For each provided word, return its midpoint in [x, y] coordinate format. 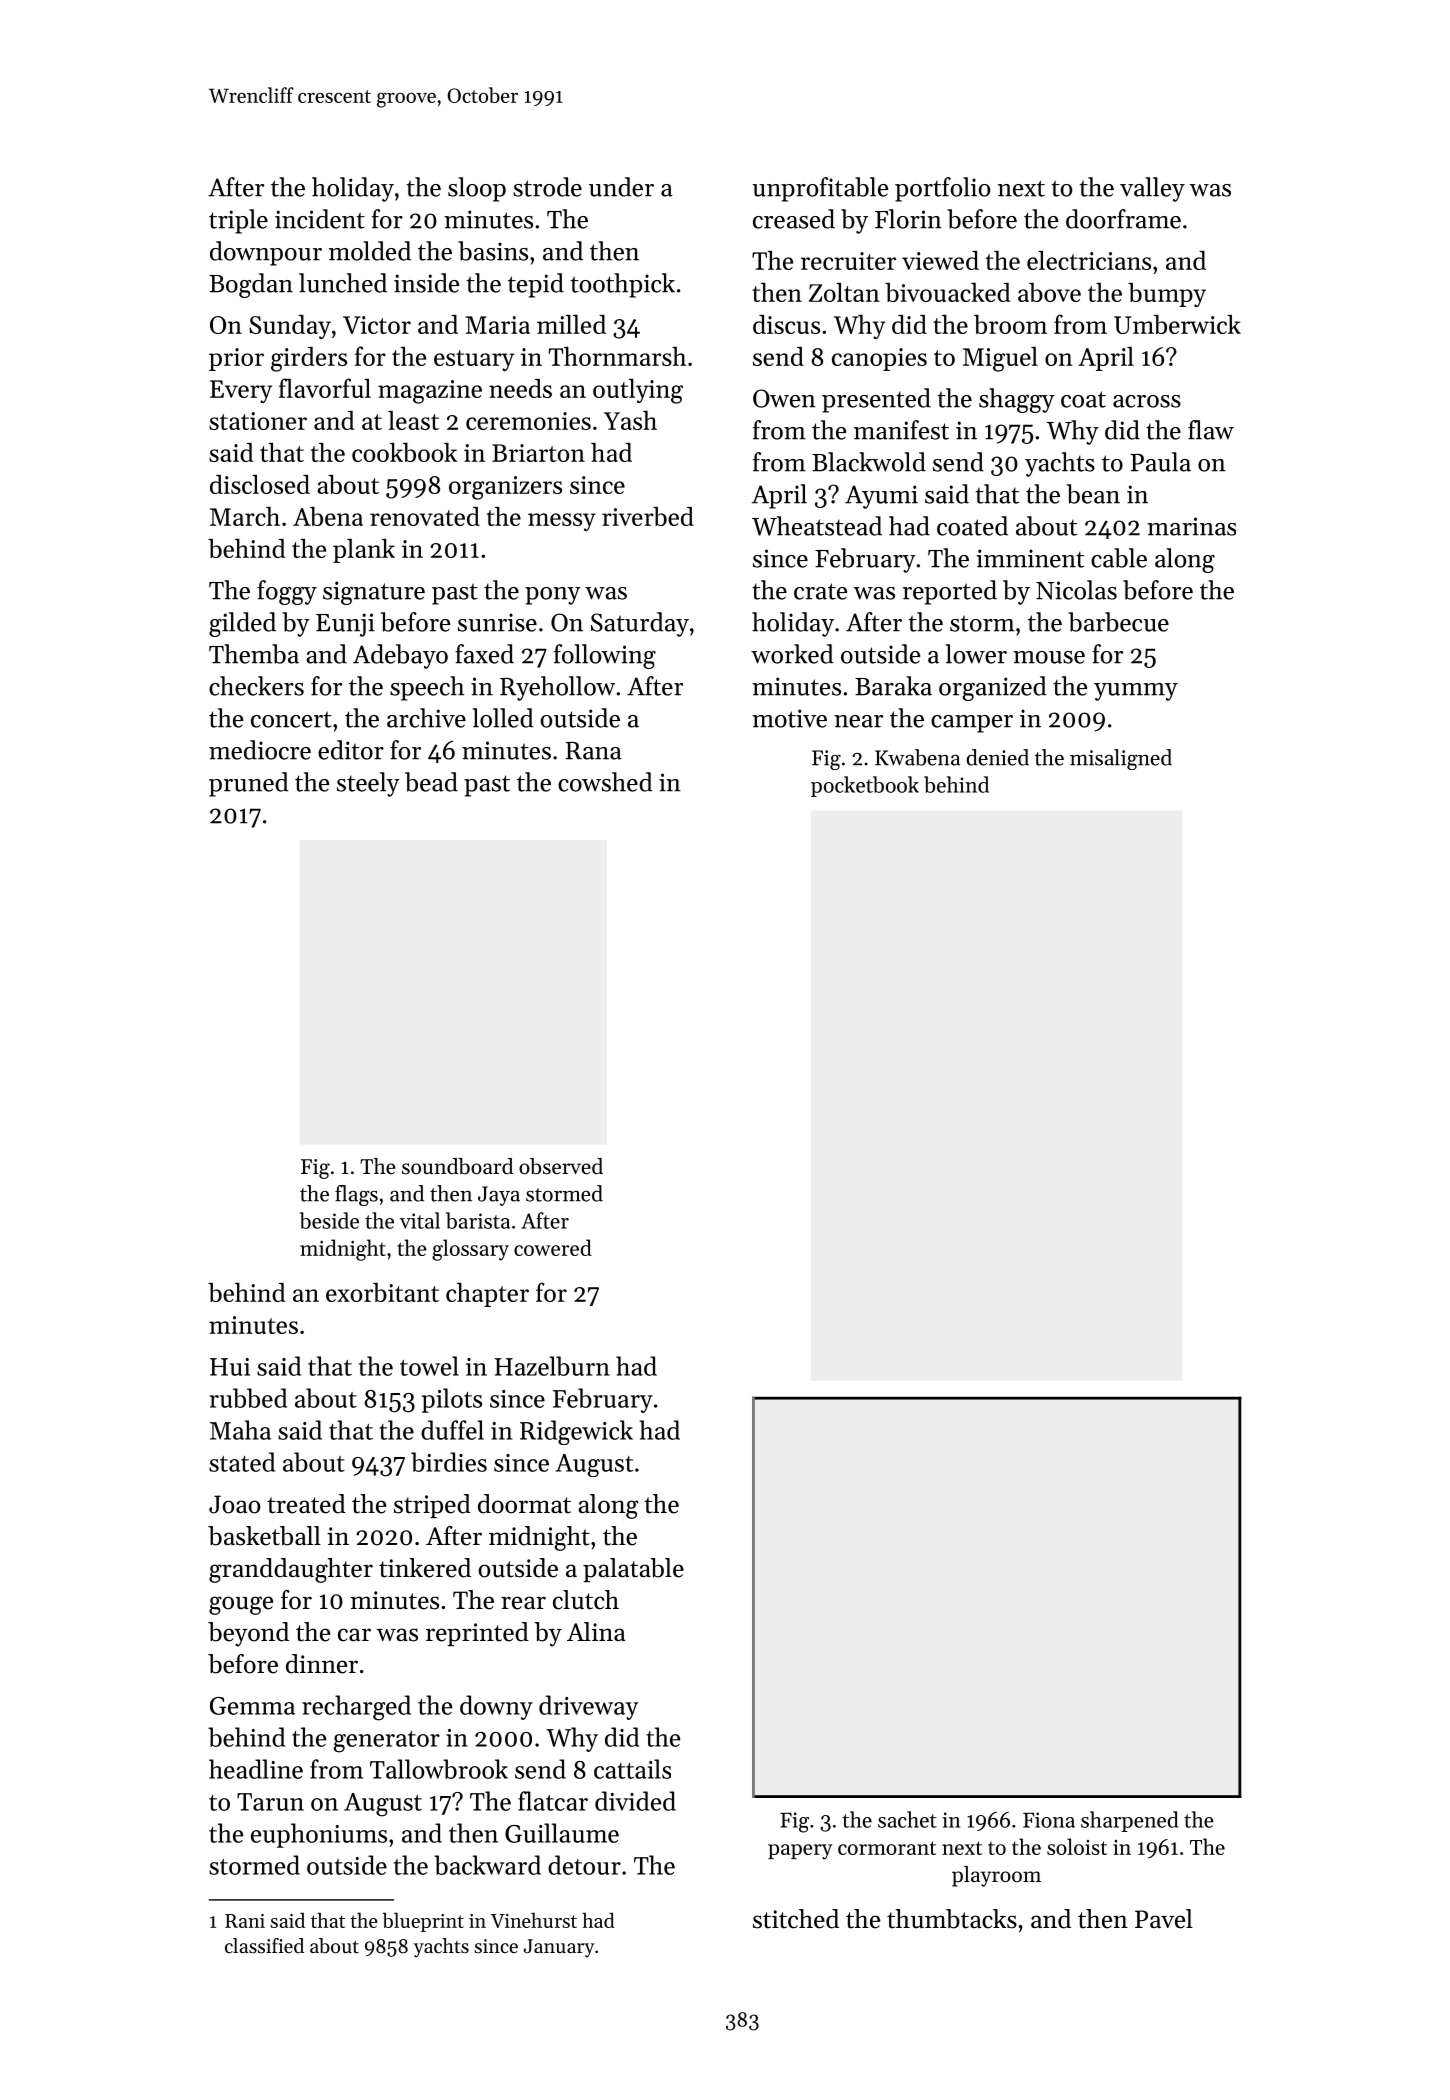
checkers [256, 686]
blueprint [423, 1922]
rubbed [248, 1398]
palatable [633, 1570]
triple [238, 221]
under [621, 187]
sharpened [1130, 1821]
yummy [1136, 692]
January [559, 1948]
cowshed [605, 782]
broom [1010, 324]
